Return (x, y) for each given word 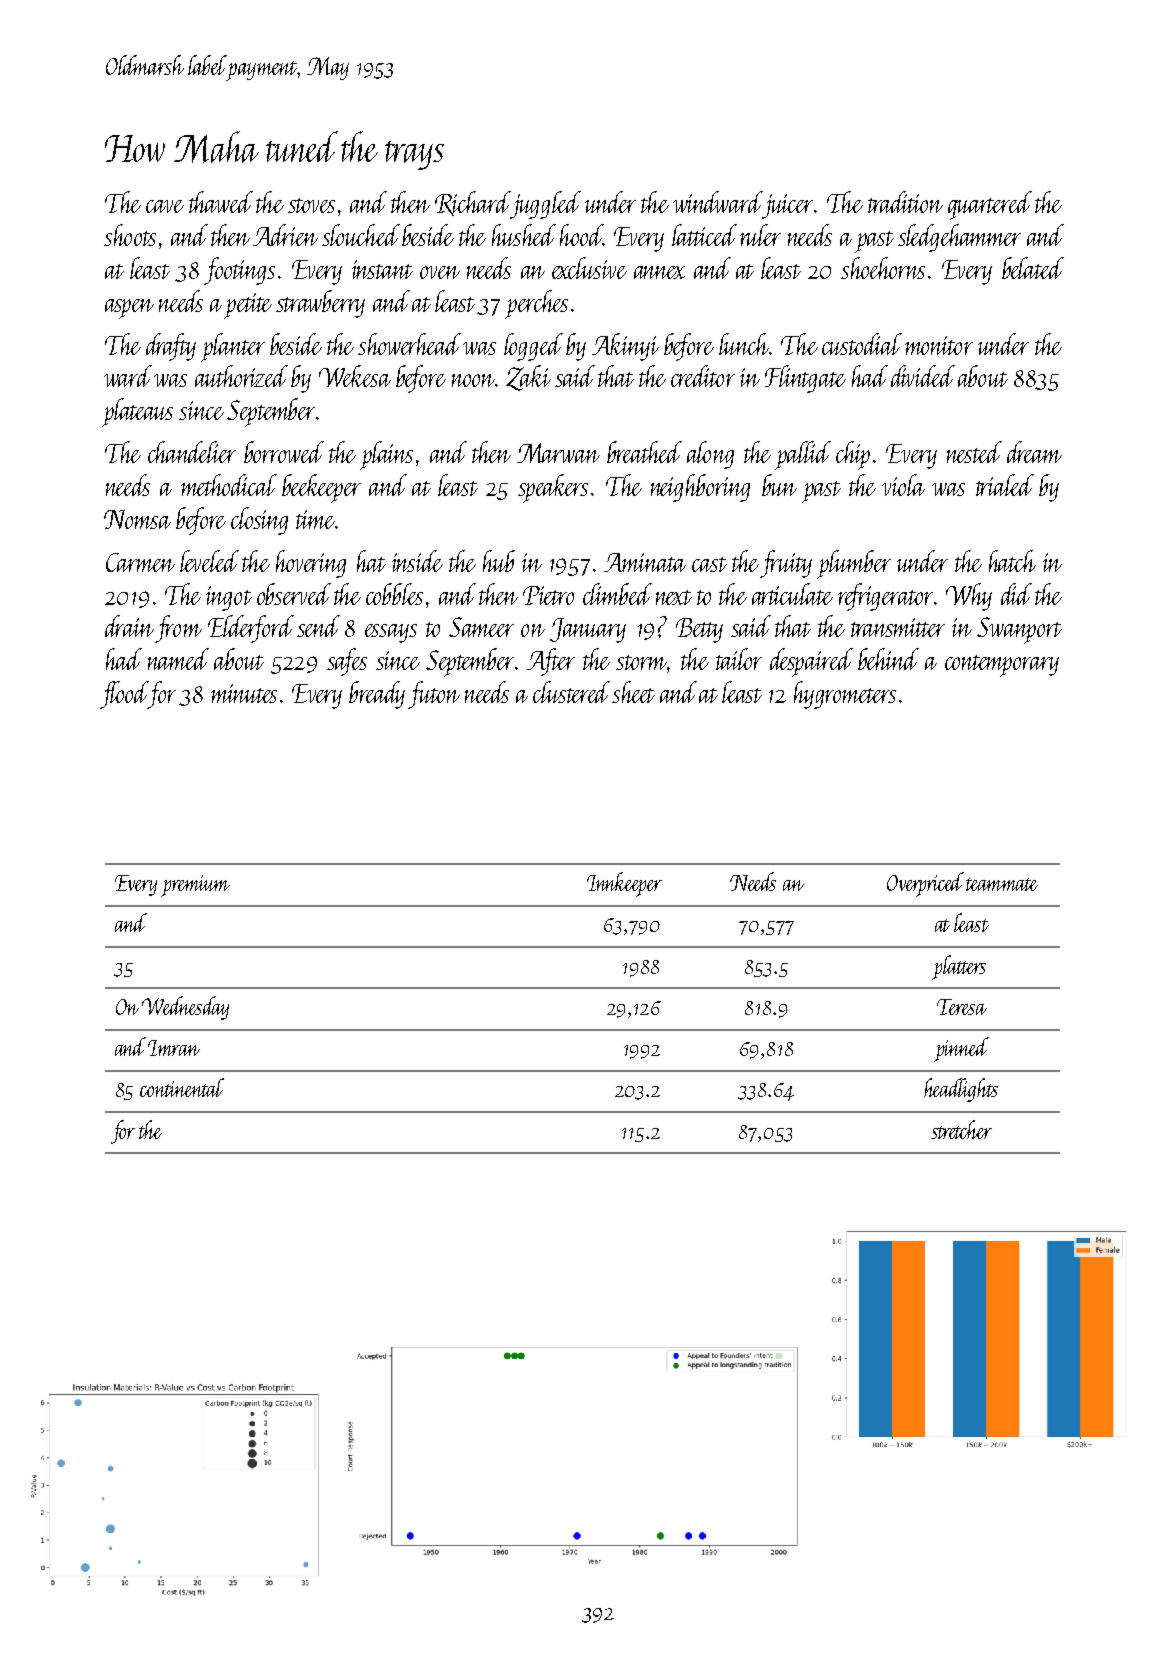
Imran (174, 1048)
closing (259, 521)
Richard (472, 203)
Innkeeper (624, 884)
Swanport (1019, 630)
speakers (553, 488)
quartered (990, 205)
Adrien (285, 235)
